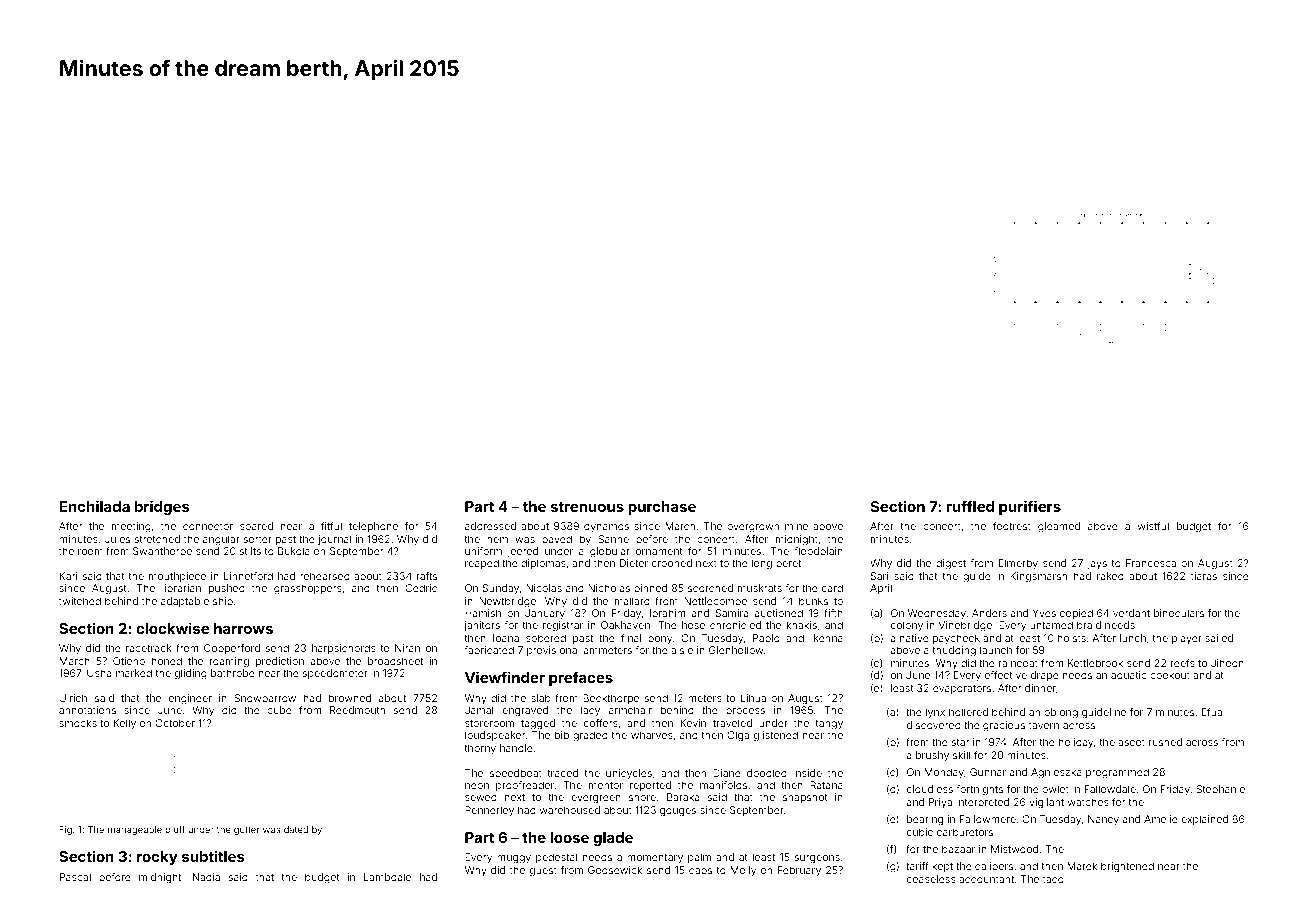 Image resolution: width=1308 pixels, height=924 pixels. Describe the element at coordinates (296, 829) in the screenshot. I see `dated` at that location.
